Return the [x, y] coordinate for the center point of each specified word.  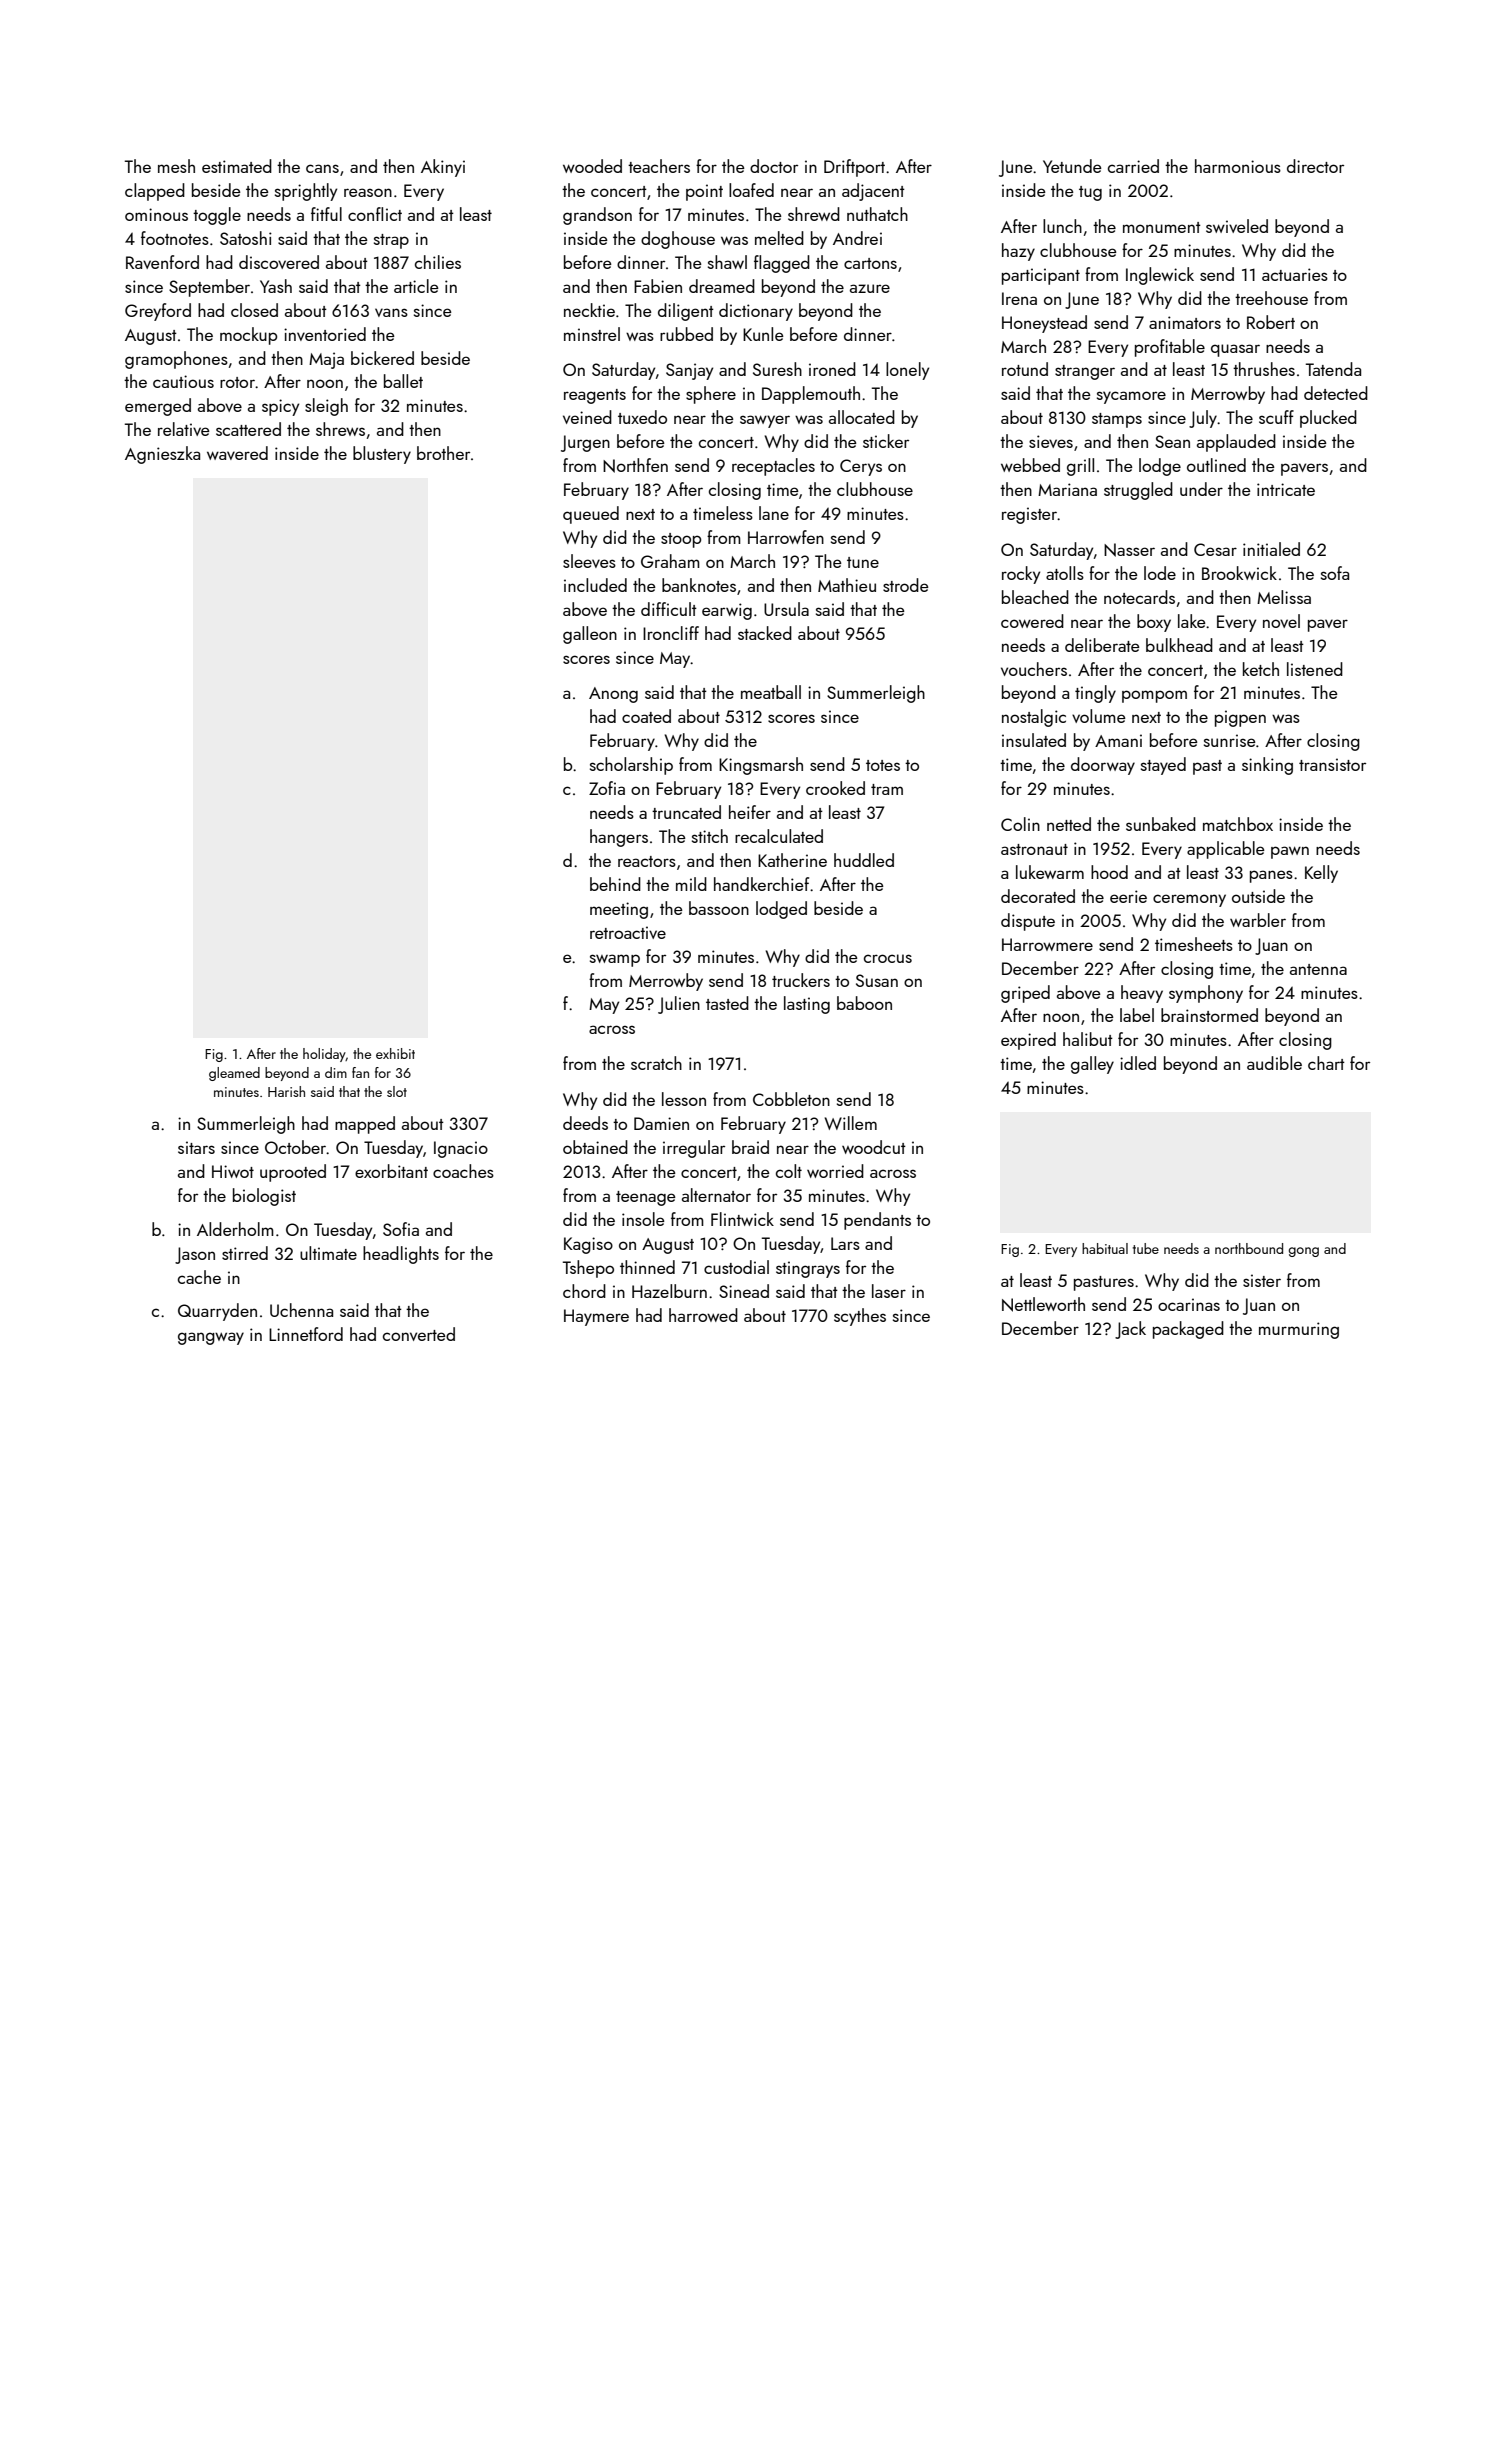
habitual [1105, 1248]
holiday [324, 1055]
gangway [211, 1338]
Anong [613, 695]
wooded [592, 166]
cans [322, 168]
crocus [888, 958]
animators [1185, 322]
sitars [196, 1147]
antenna [1318, 969]
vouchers [1034, 669]
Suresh [777, 369]
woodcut [874, 1147]
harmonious [1238, 166]
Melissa [1284, 597]
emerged [158, 407]
